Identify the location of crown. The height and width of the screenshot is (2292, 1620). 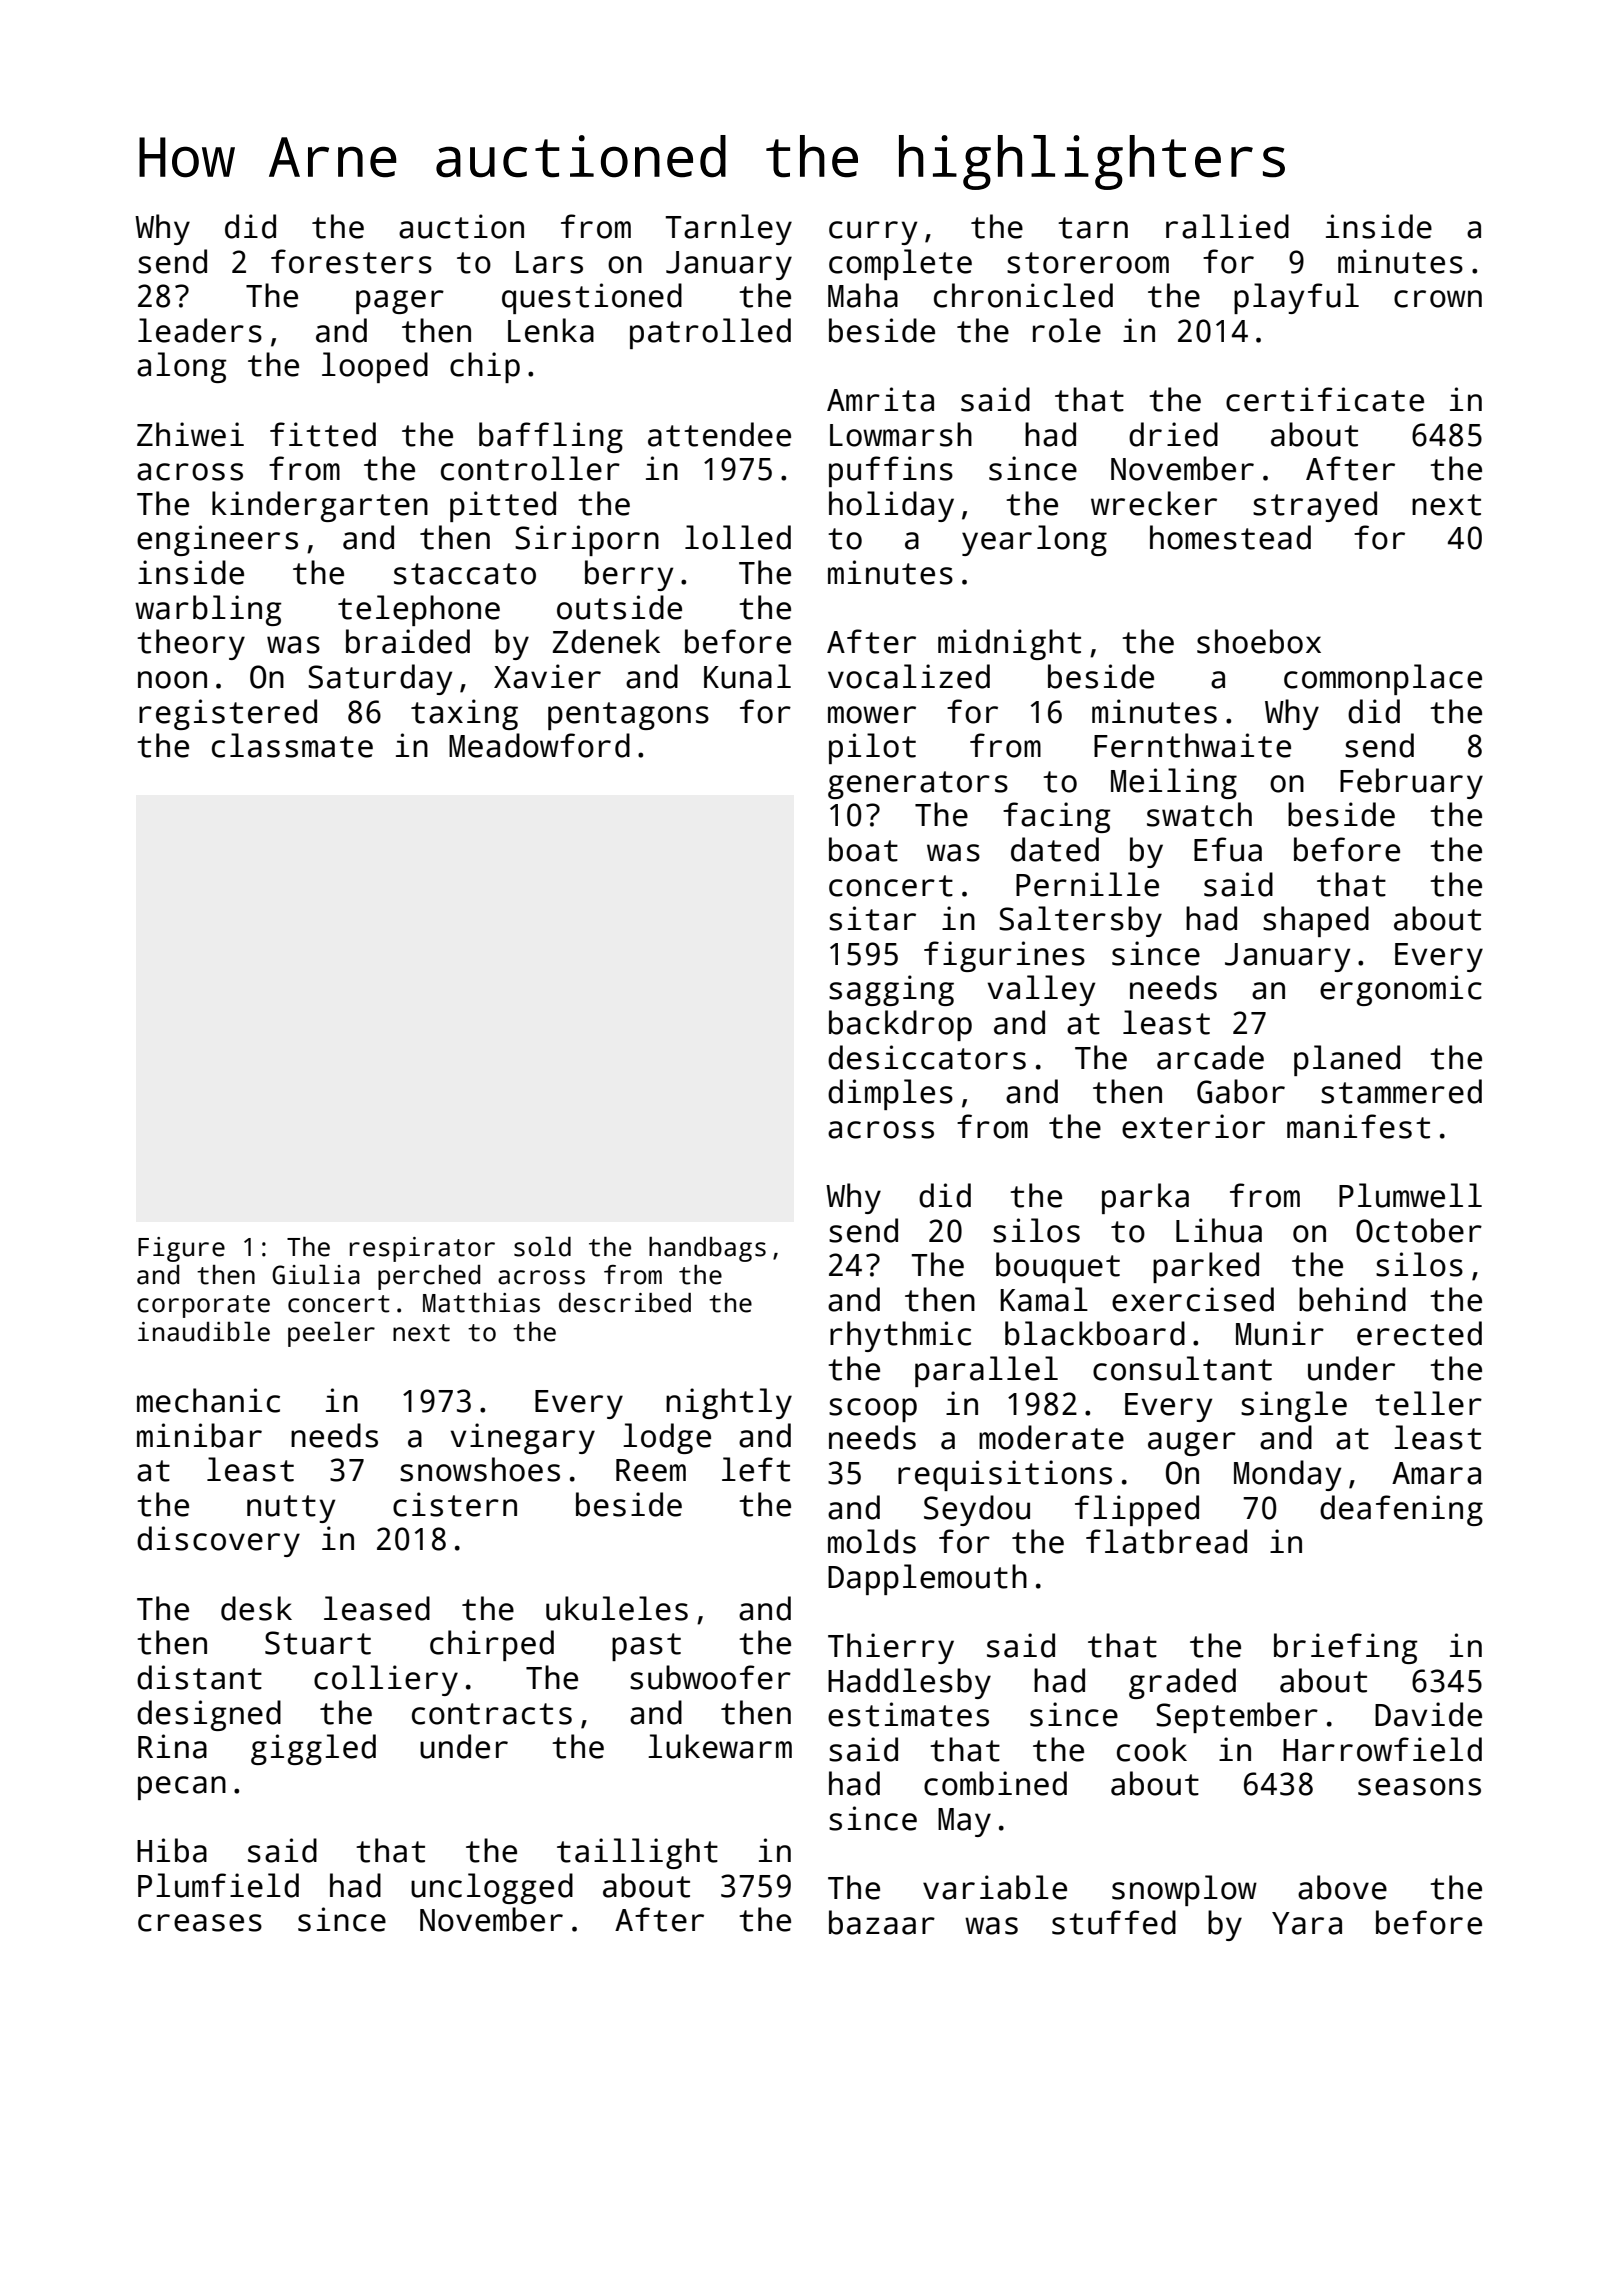
(1438, 299).
